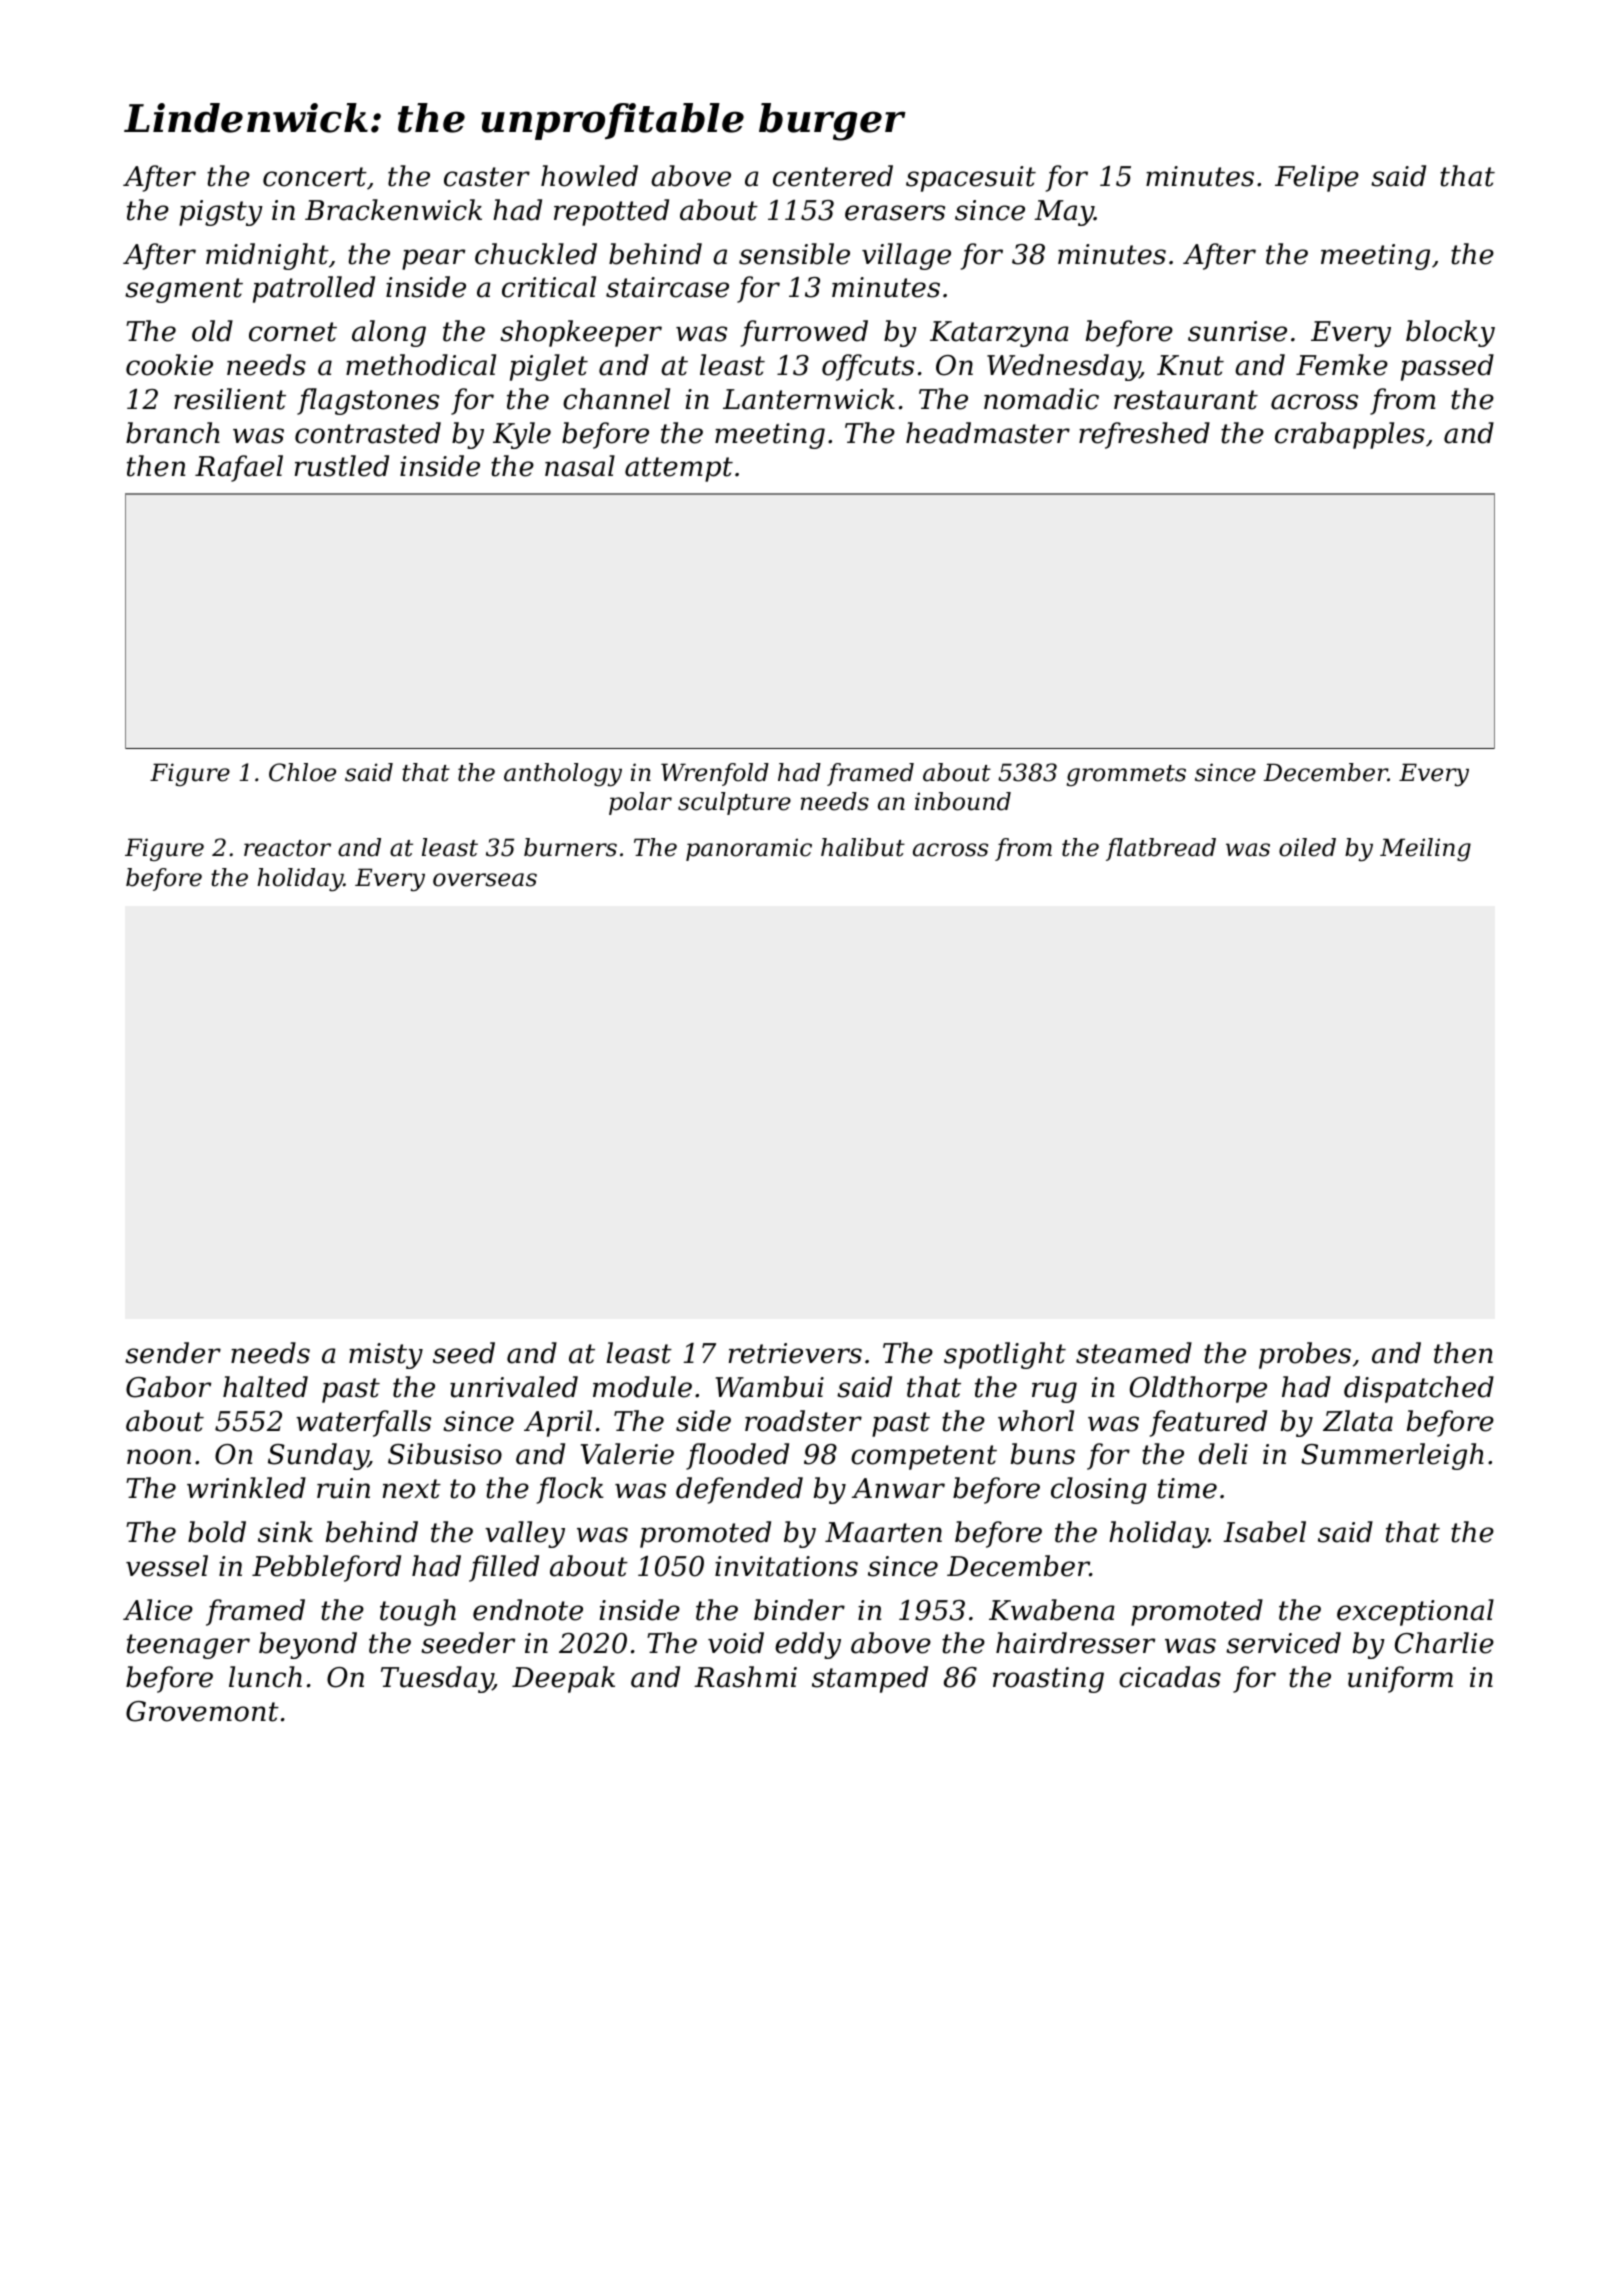 This document has height=2292, width=1620. I want to click on retrievers, so click(795, 1353).
